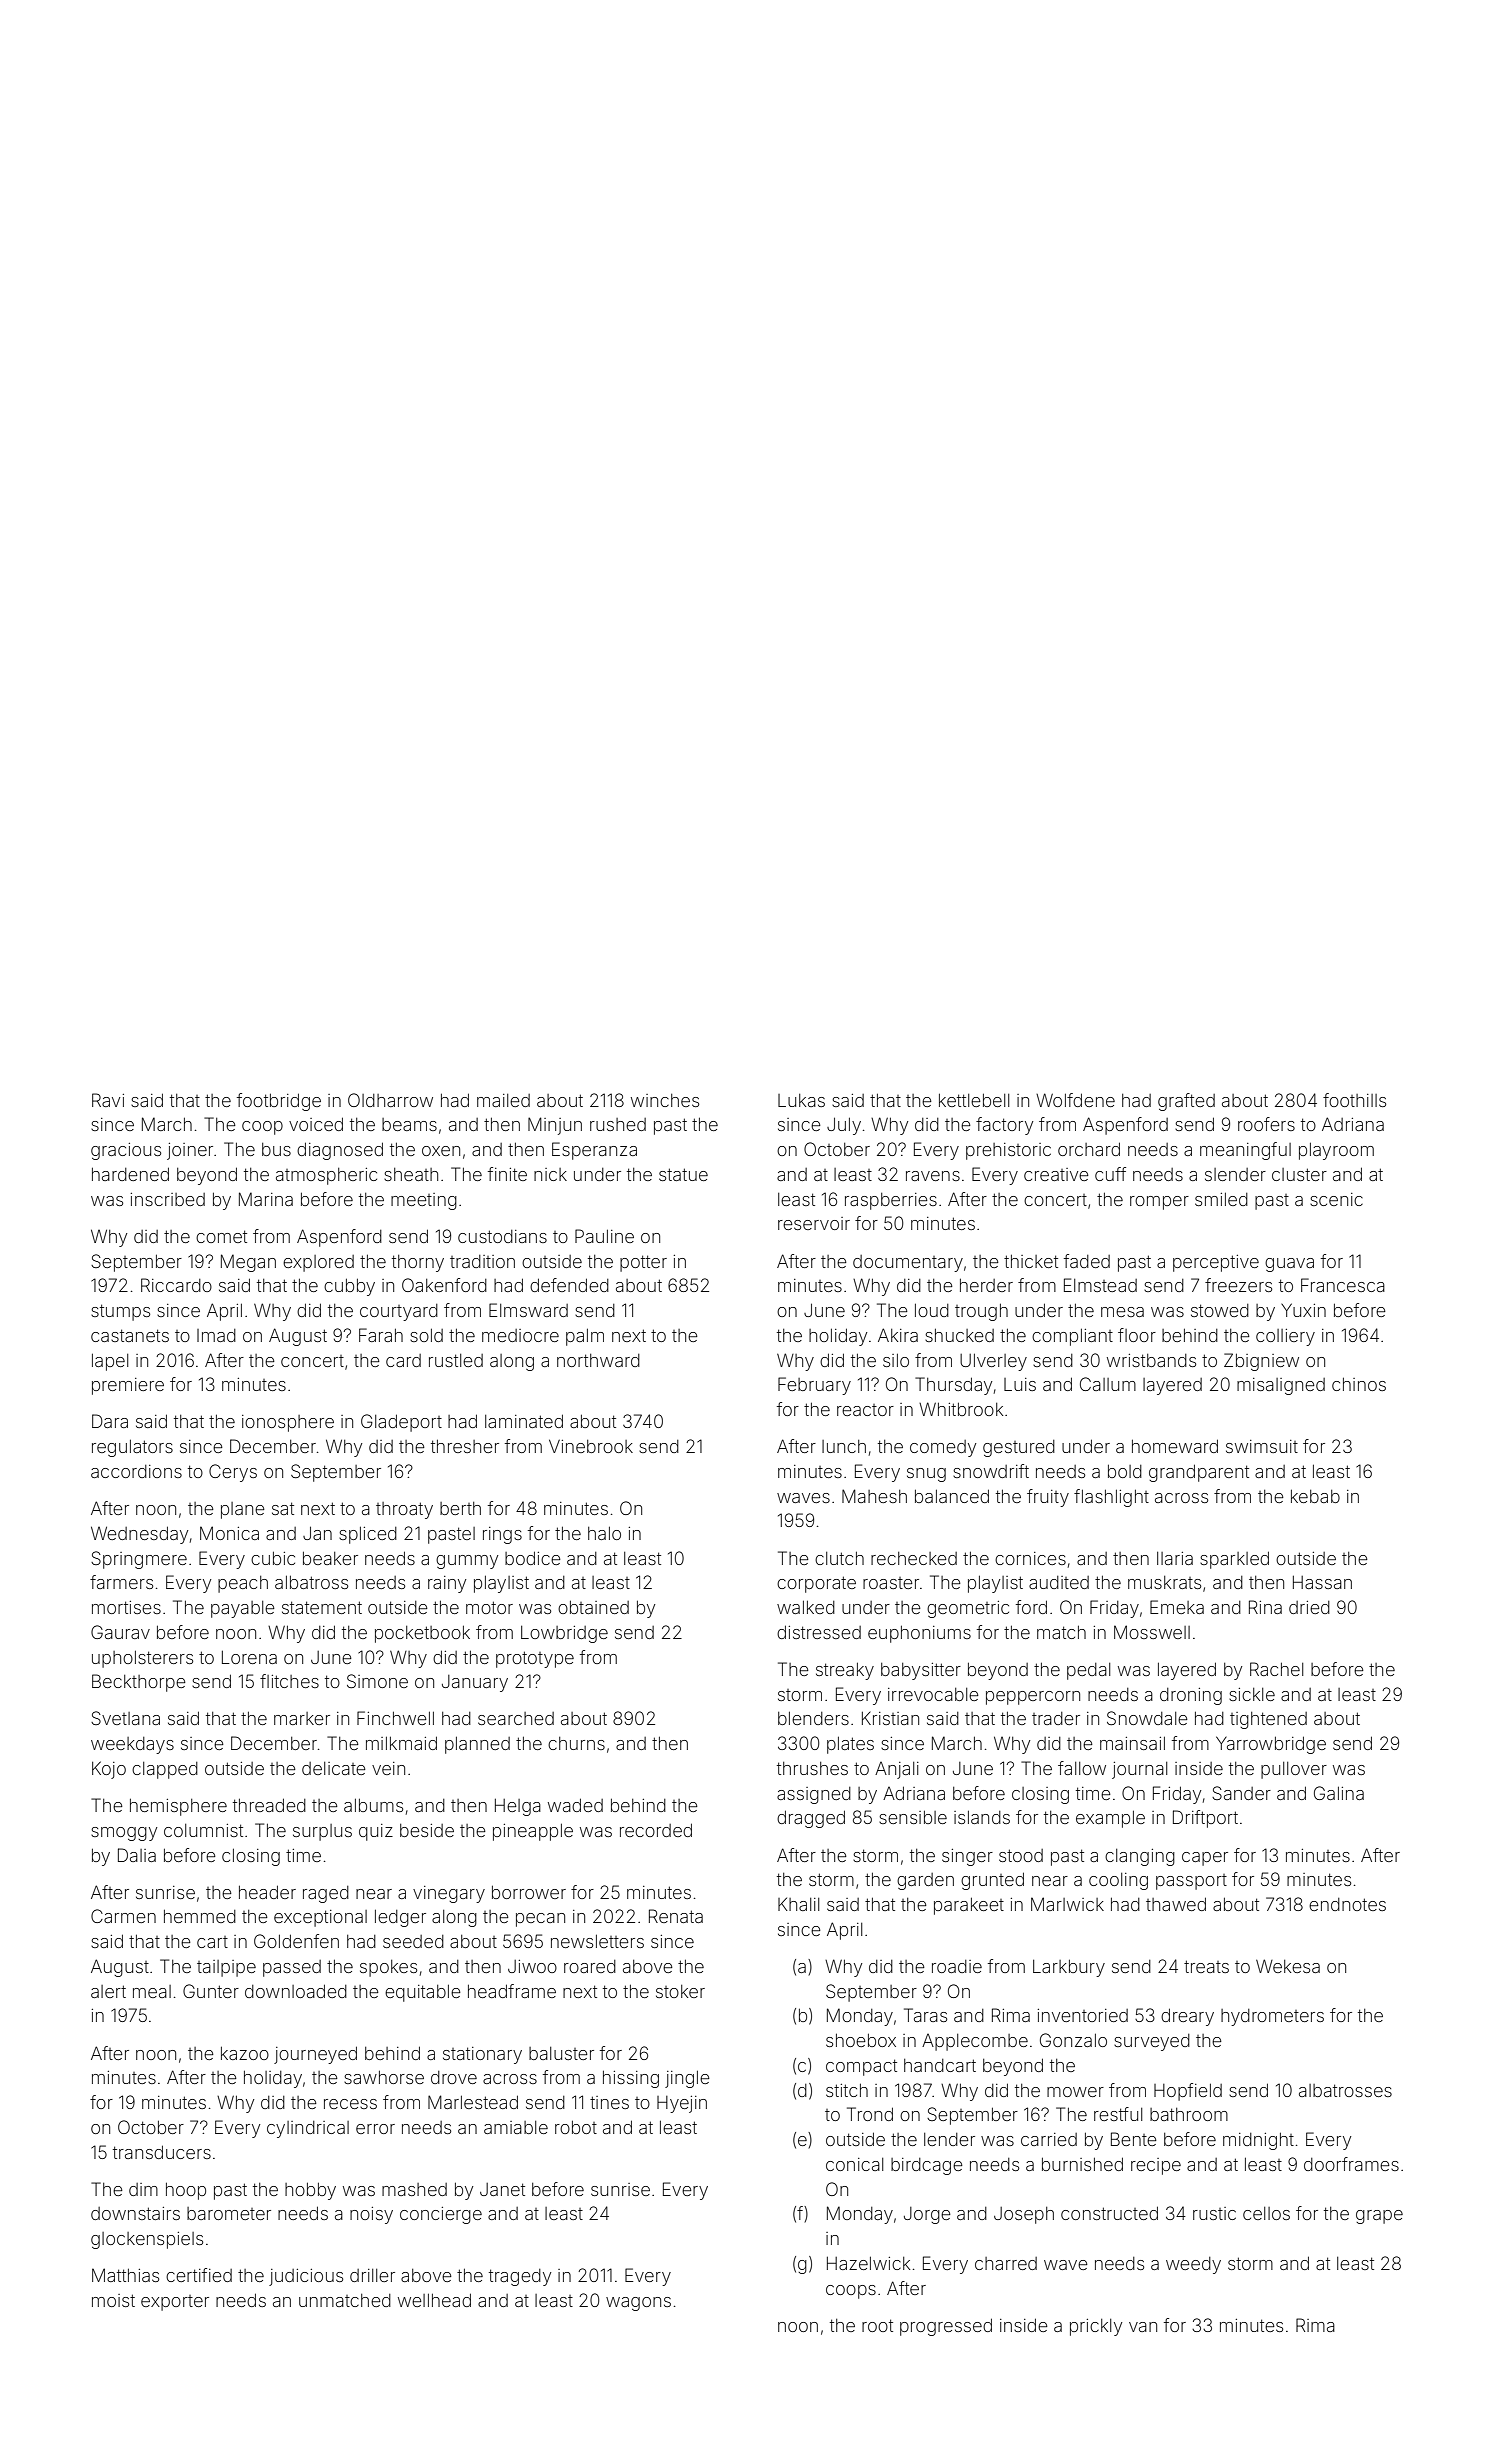 The image size is (1496, 2464). I want to click on pedal, so click(1088, 1671).
